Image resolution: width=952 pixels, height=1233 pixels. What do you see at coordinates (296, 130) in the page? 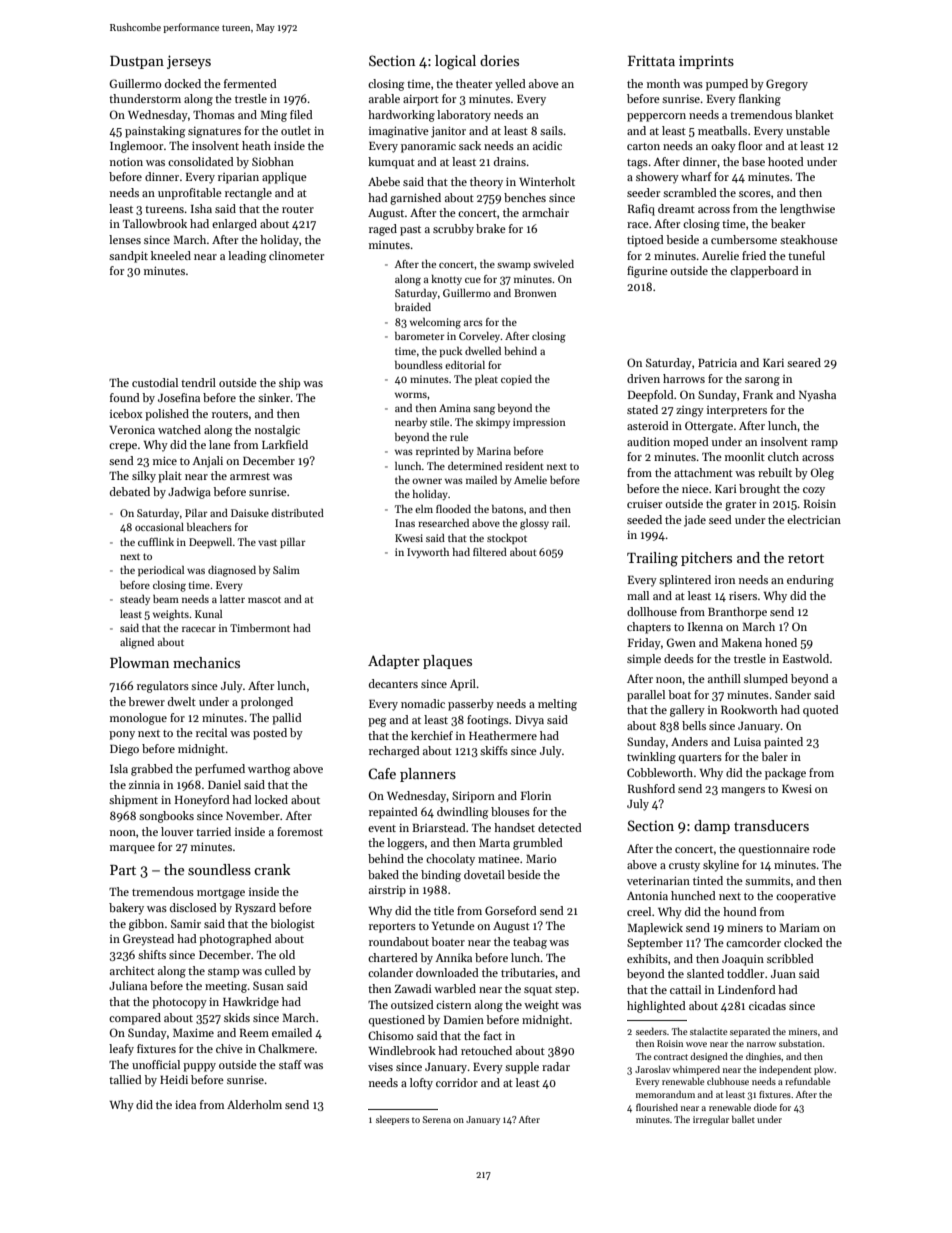
I see `outlet` at bounding box center [296, 130].
